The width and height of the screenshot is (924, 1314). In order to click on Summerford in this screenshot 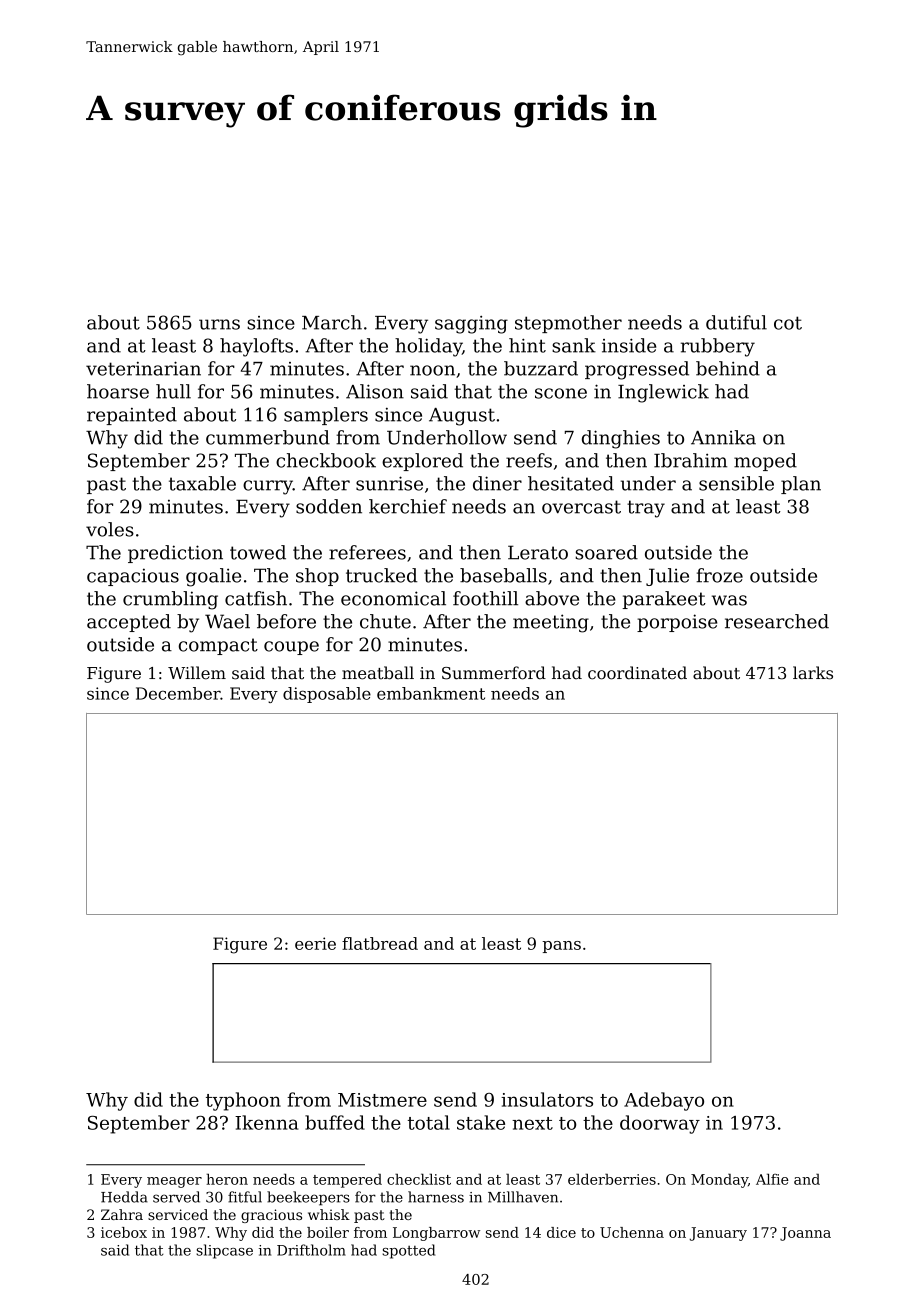, I will do `click(494, 673)`.
